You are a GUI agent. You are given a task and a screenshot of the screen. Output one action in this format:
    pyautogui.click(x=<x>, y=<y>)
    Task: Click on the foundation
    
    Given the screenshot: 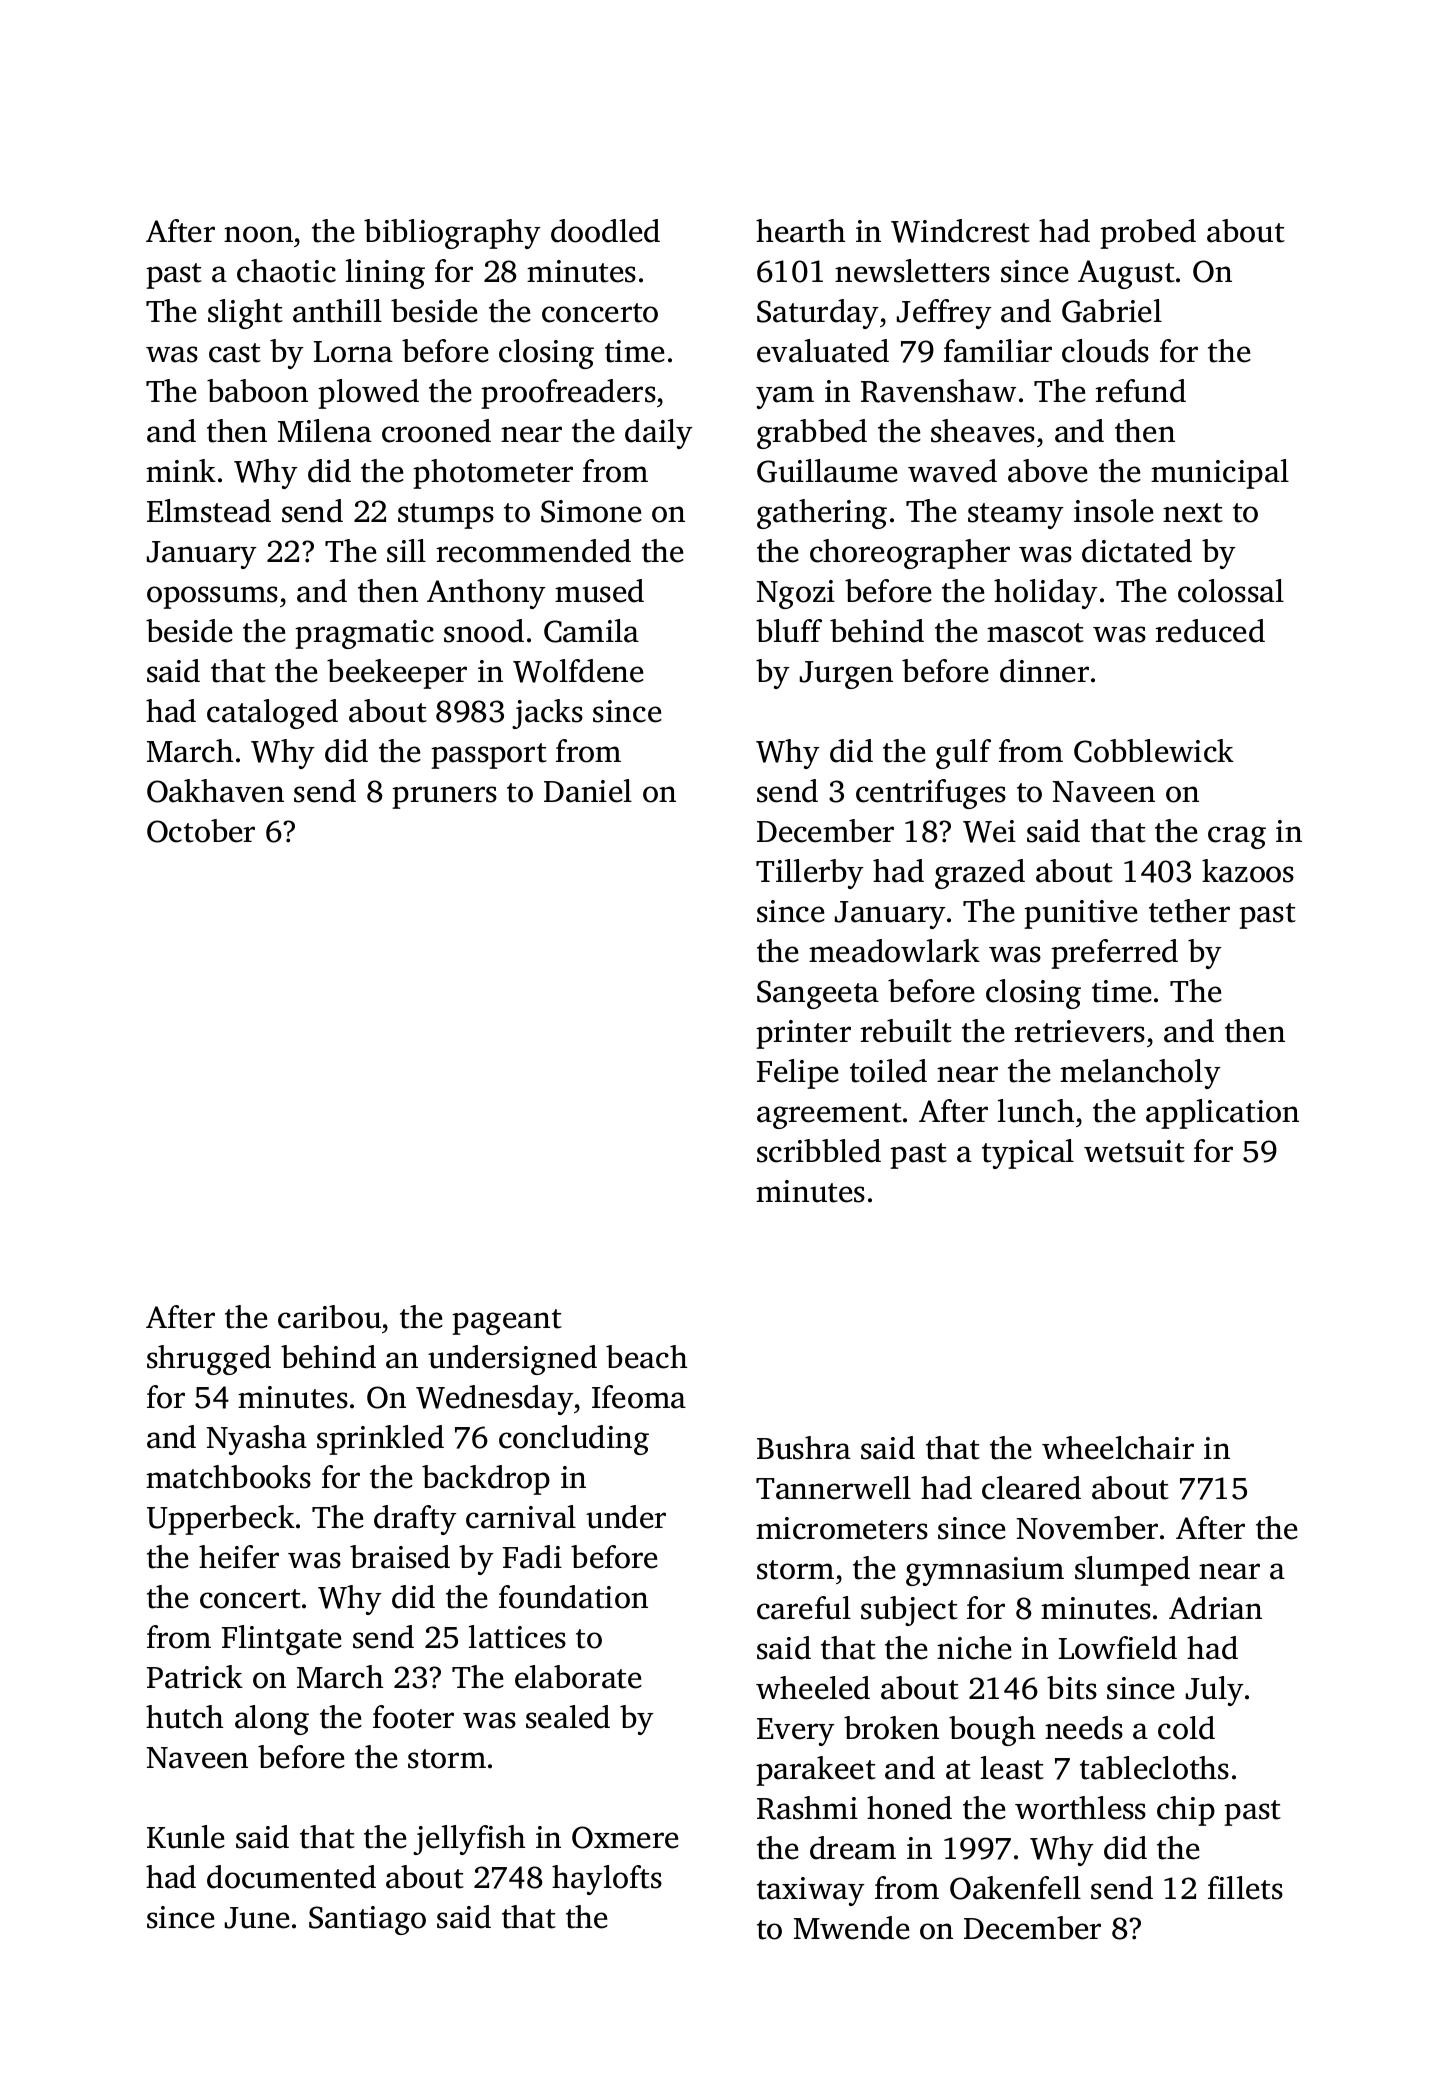 What is the action you would take?
    pyautogui.click(x=573, y=1597)
